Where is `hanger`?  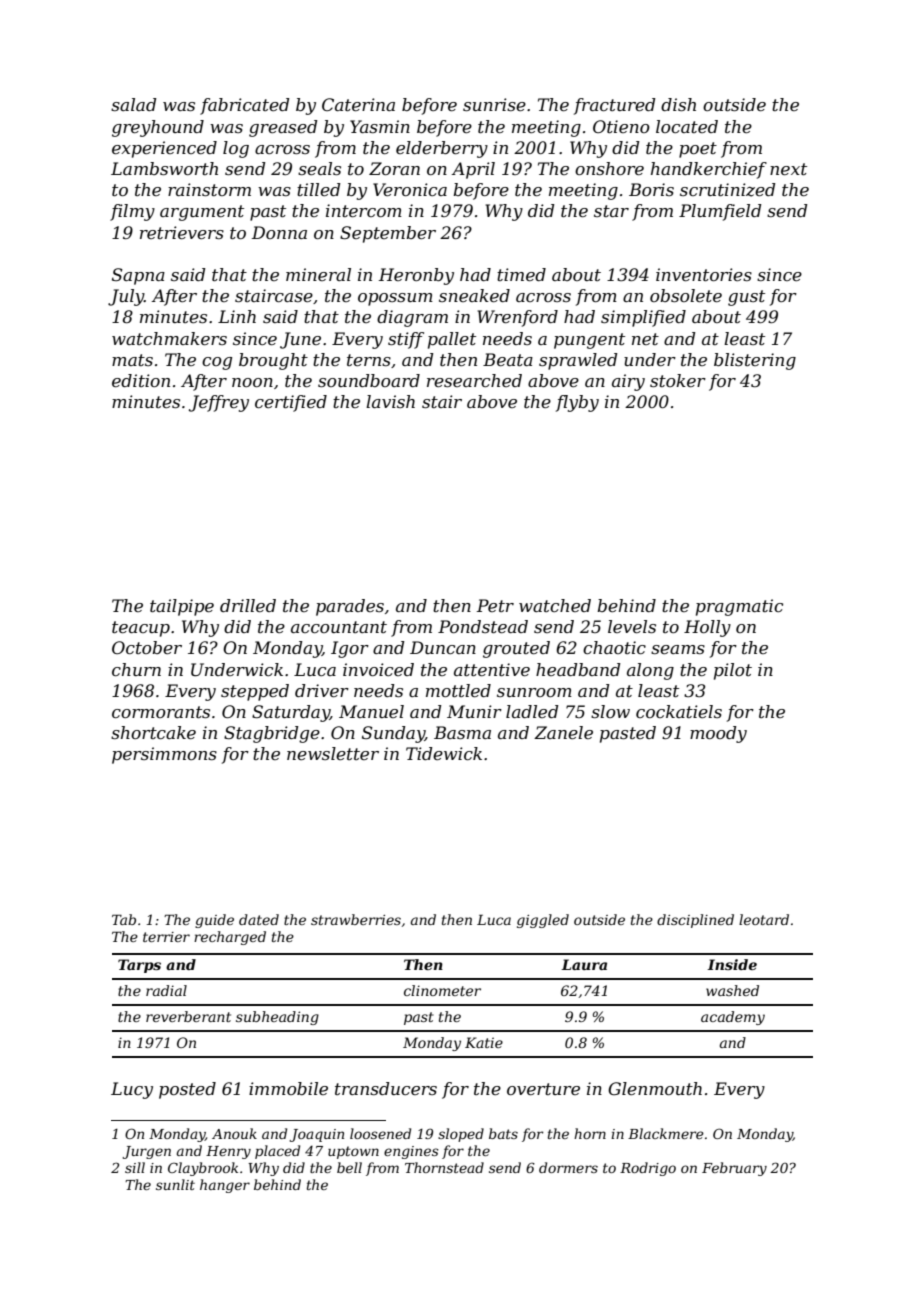
hanger is located at coordinates (225, 1186).
